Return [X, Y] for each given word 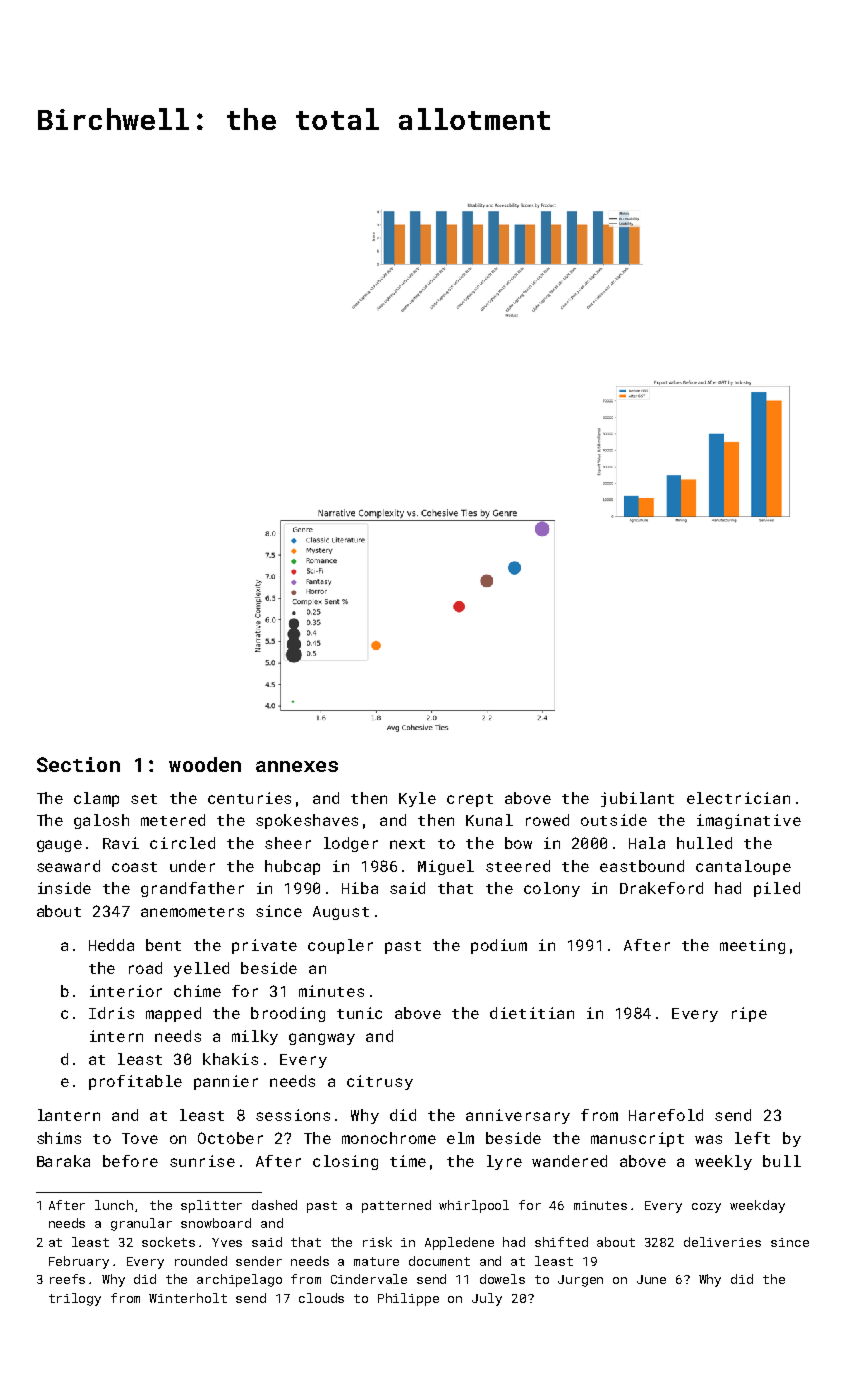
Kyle [417, 799]
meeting [752, 946]
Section [78, 764]
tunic [359, 1013]
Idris [111, 1013]
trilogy [75, 1299]
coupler [340, 946]
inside [64, 888]
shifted [561, 1242]
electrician [738, 798]
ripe [749, 1014]
